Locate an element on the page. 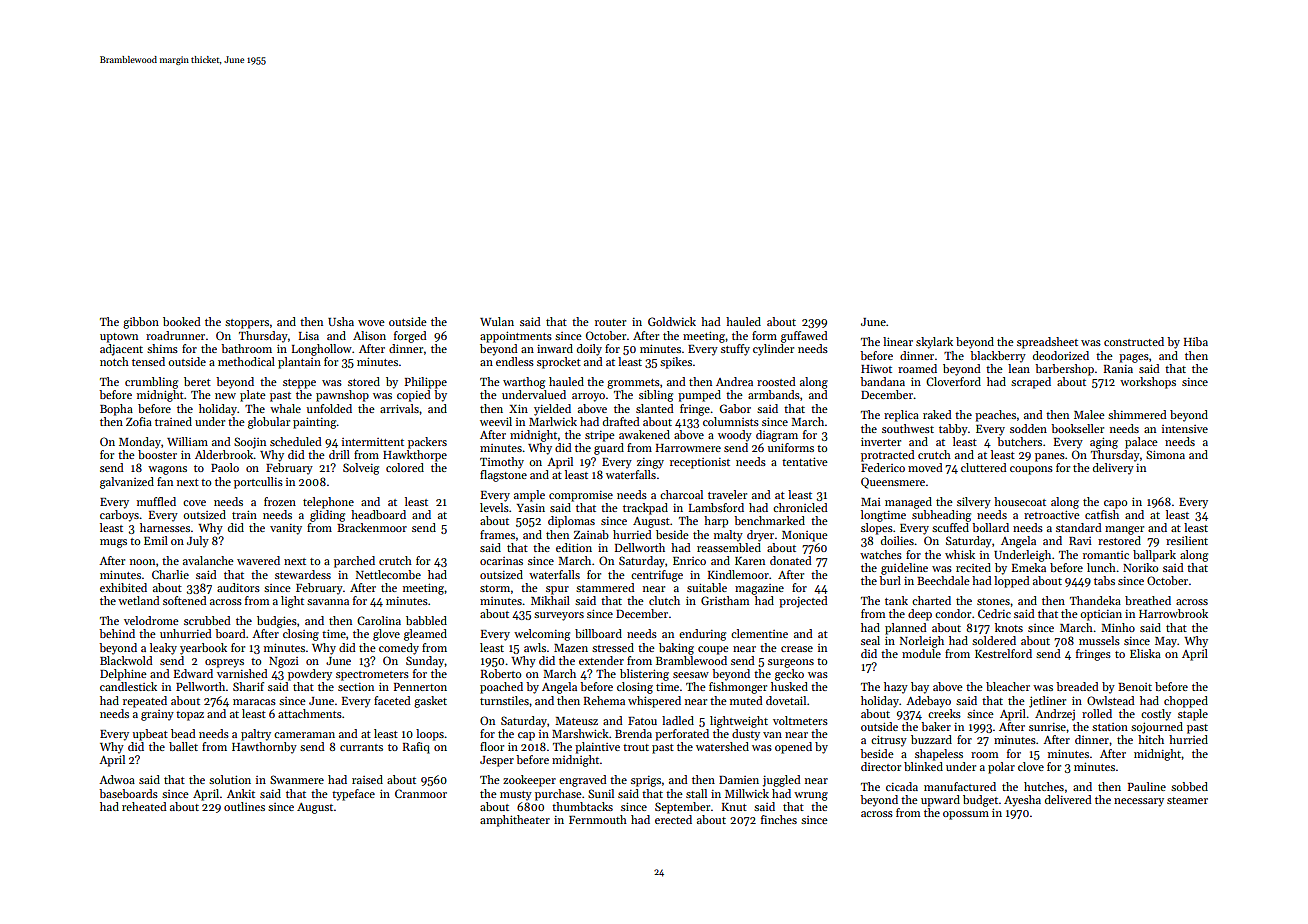  exhibited is located at coordinates (123, 587).
